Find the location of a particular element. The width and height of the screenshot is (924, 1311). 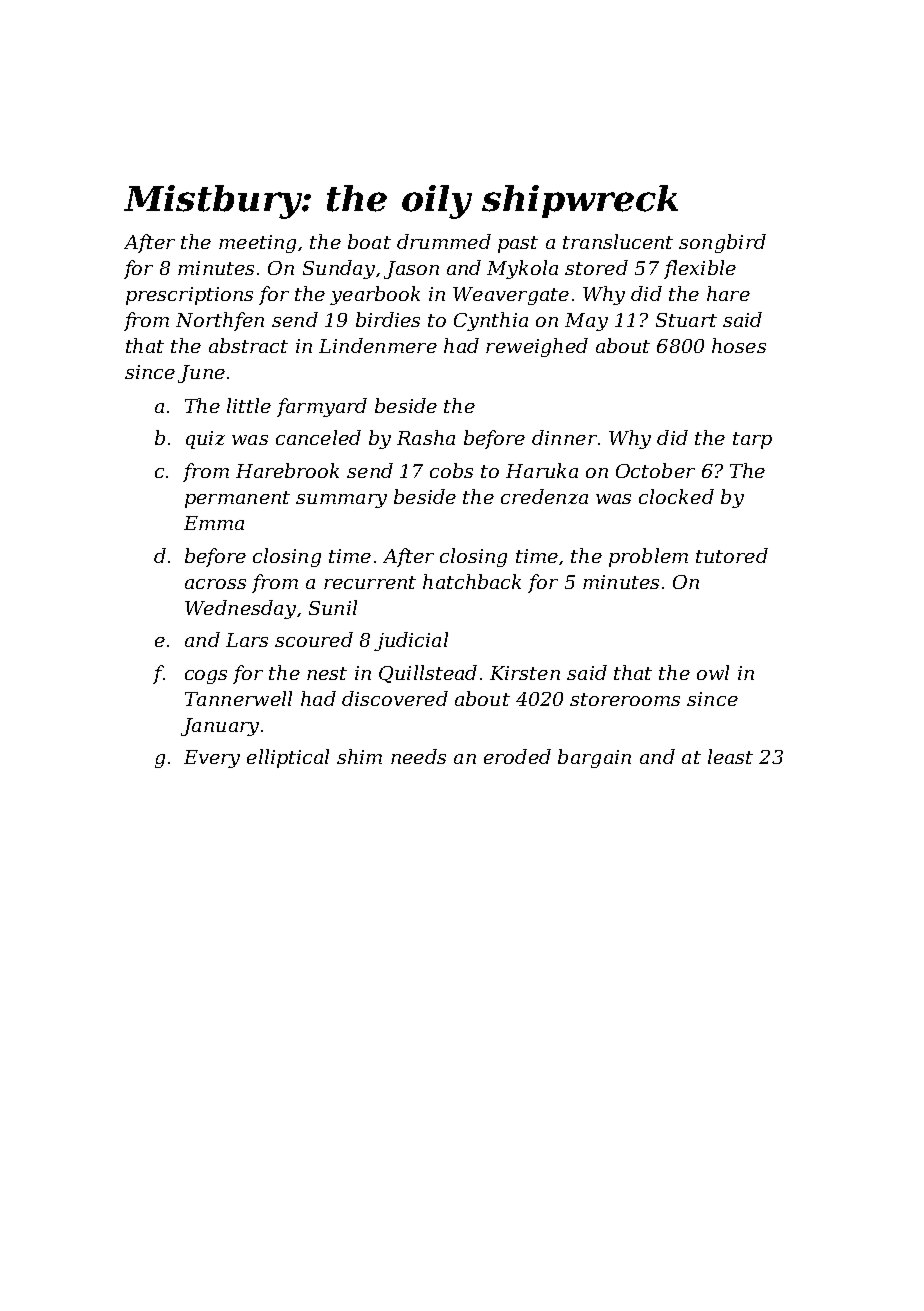

meeting is located at coordinates (257, 244).
